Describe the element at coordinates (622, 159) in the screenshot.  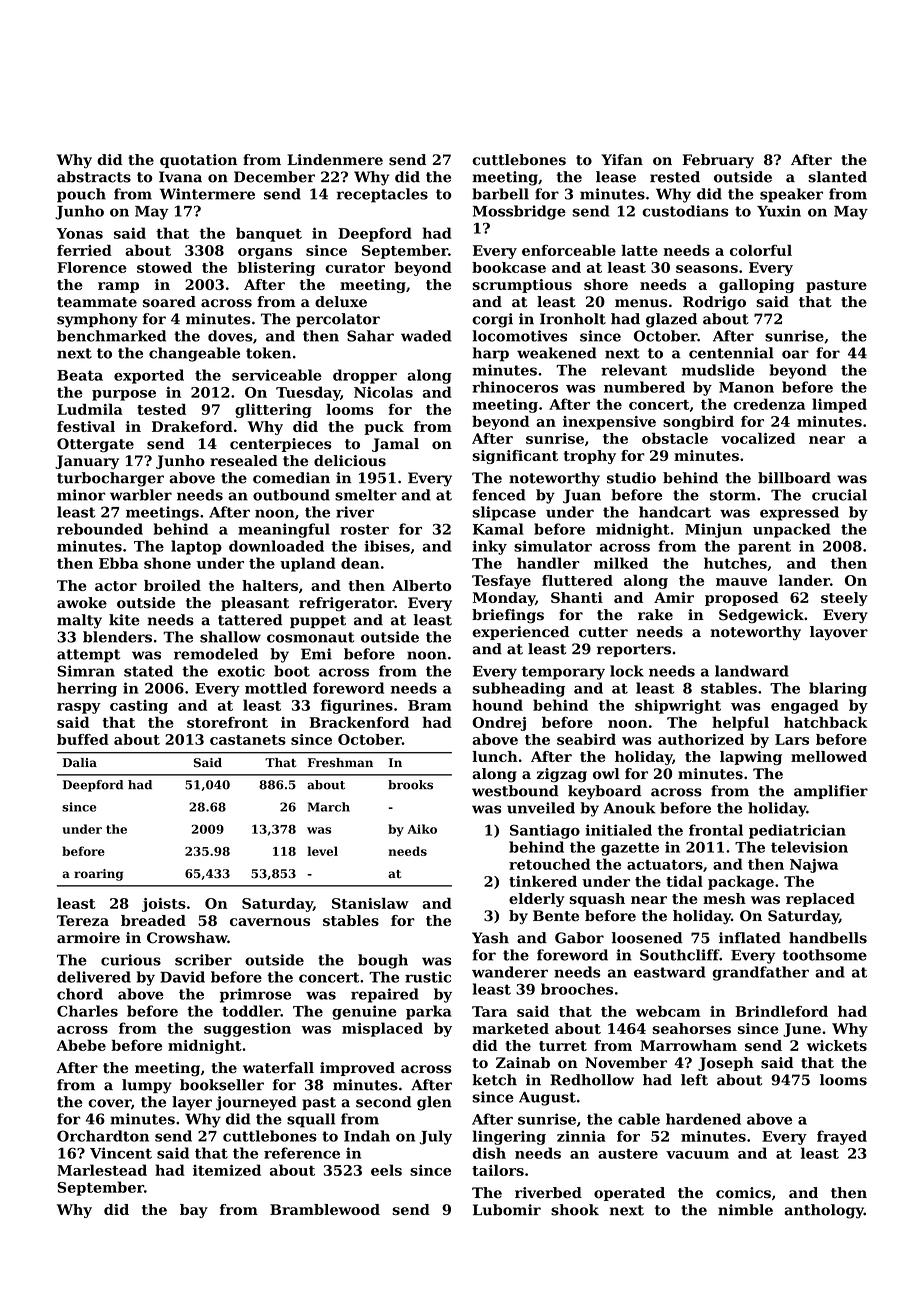
I see `Yifan` at that location.
